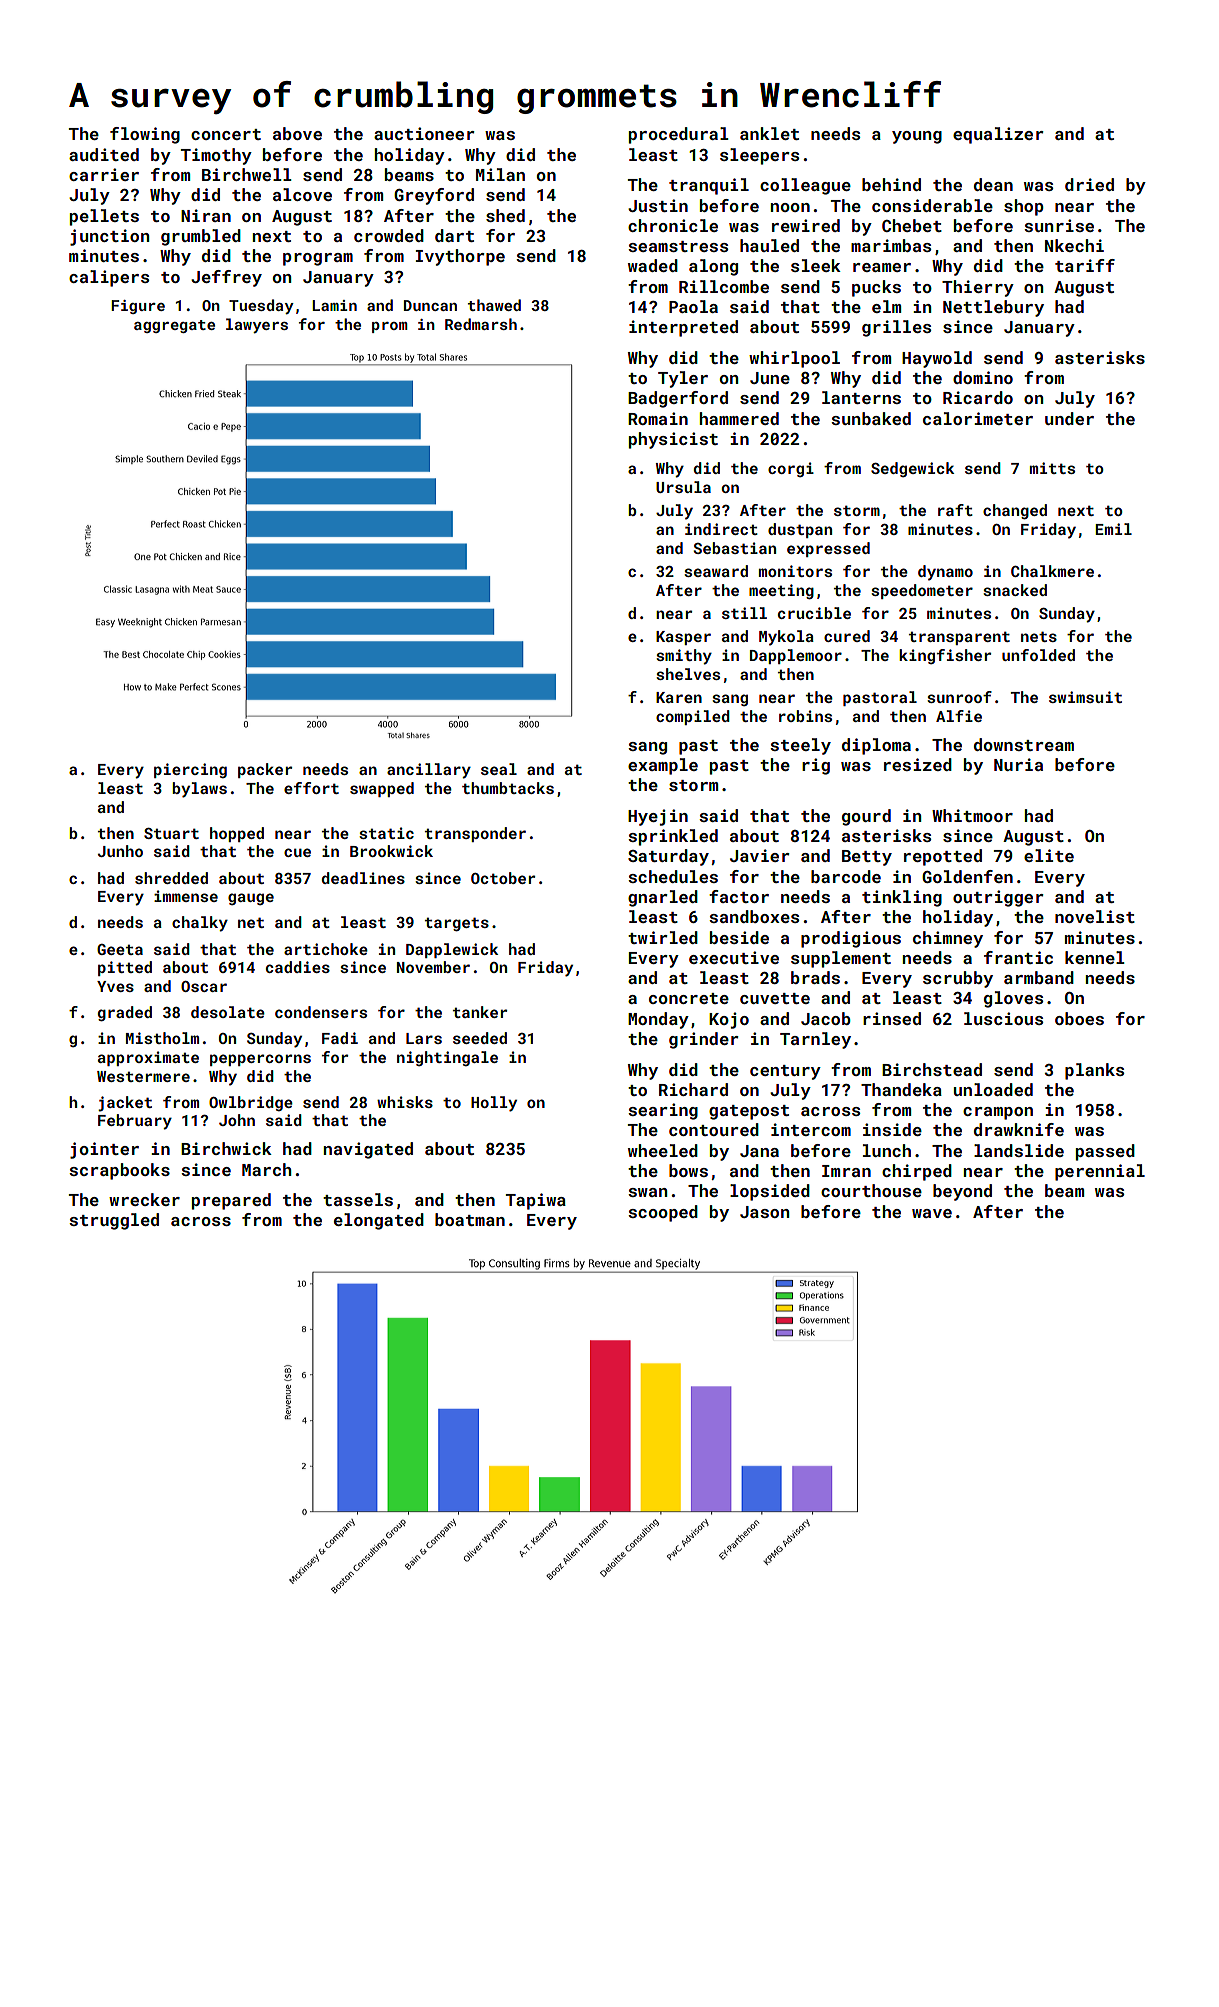 Image resolution: width=1219 pixels, height=2007 pixels. Describe the element at coordinates (998, 135) in the screenshot. I see `equalizer` at that location.
